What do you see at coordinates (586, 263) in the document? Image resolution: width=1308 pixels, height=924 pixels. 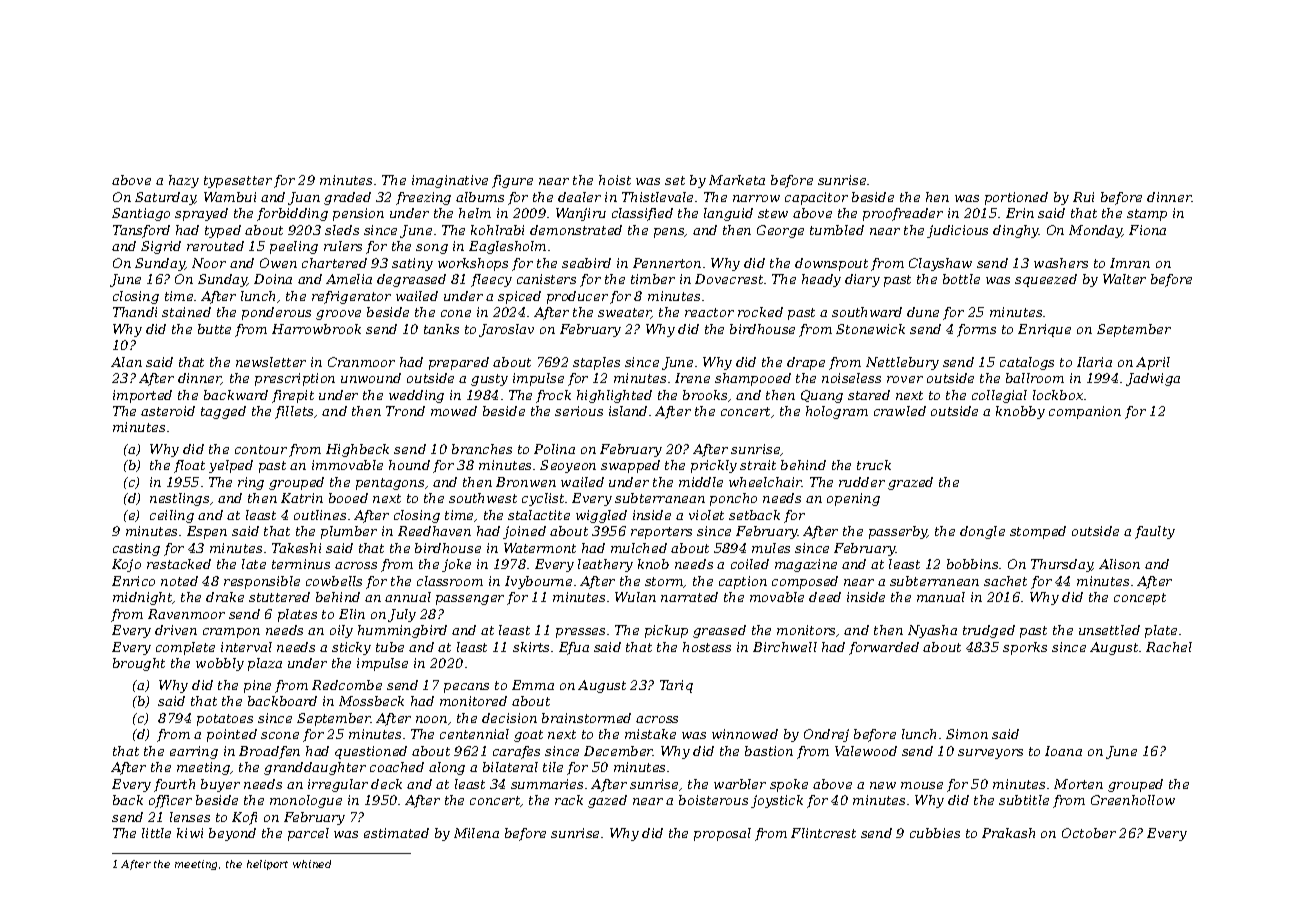 I see `seabird` at bounding box center [586, 263].
